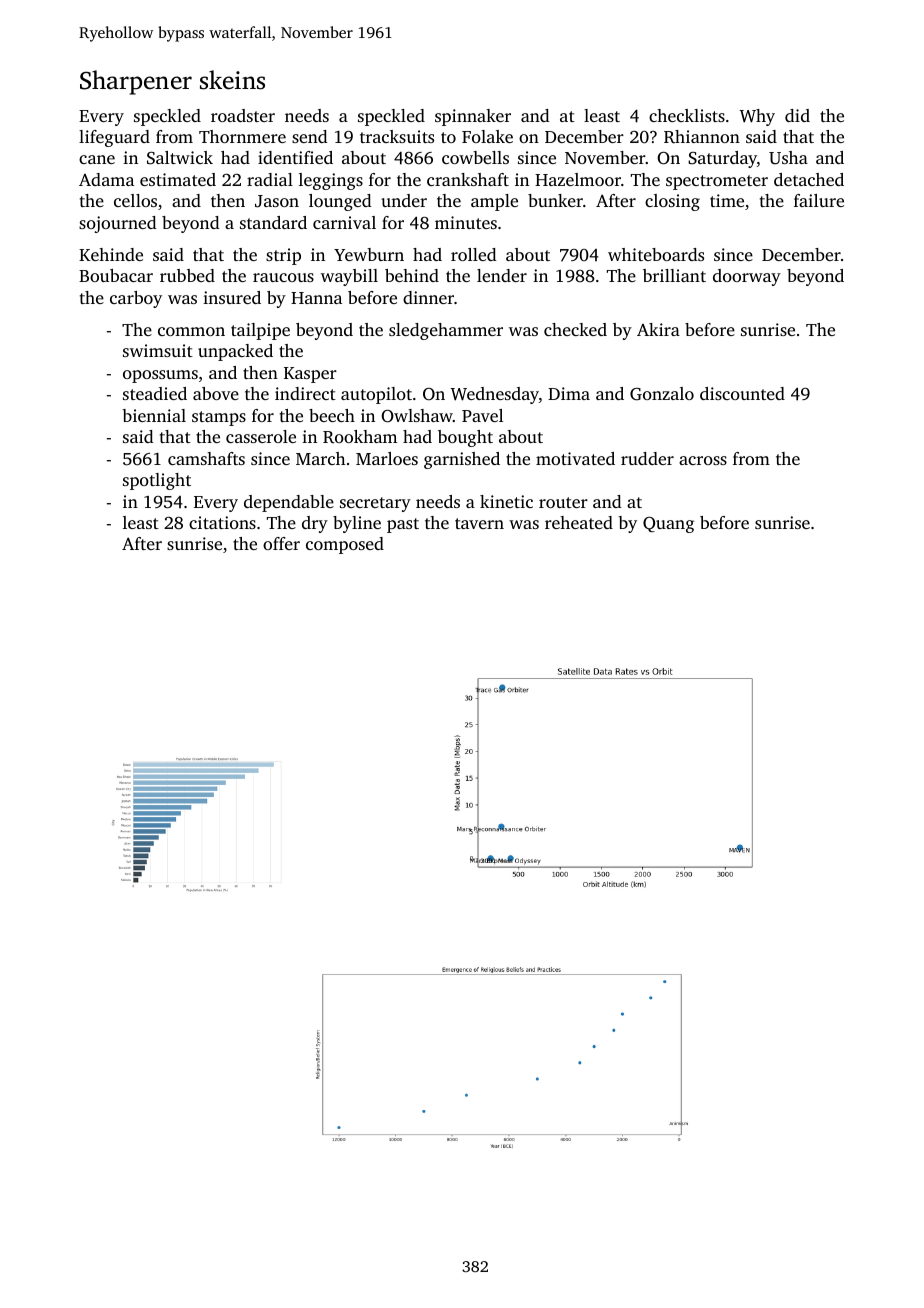 Image resolution: width=924 pixels, height=1308 pixels. What do you see at coordinates (428, 297) in the page?
I see `dinner` at bounding box center [428, 297].
